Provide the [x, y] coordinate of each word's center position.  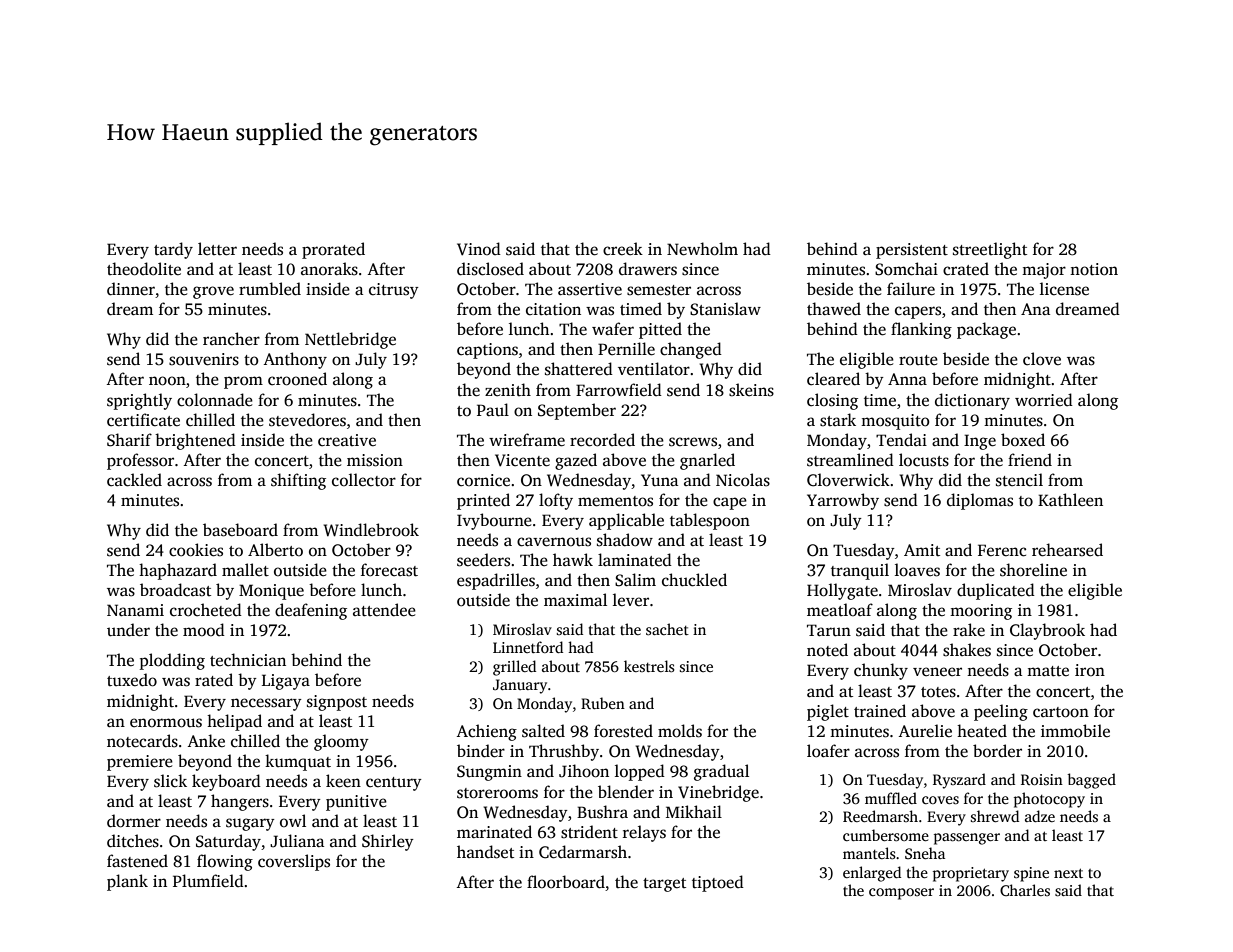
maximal [575, 599]
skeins [751, 390]
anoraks [329, 269]
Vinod [479, 249]
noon [167, 381]
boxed [1023, 440]
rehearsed [1067, 550]
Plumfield [208, 881]
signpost [337, 703]
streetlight [990, 250]
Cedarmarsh [583, 852]
